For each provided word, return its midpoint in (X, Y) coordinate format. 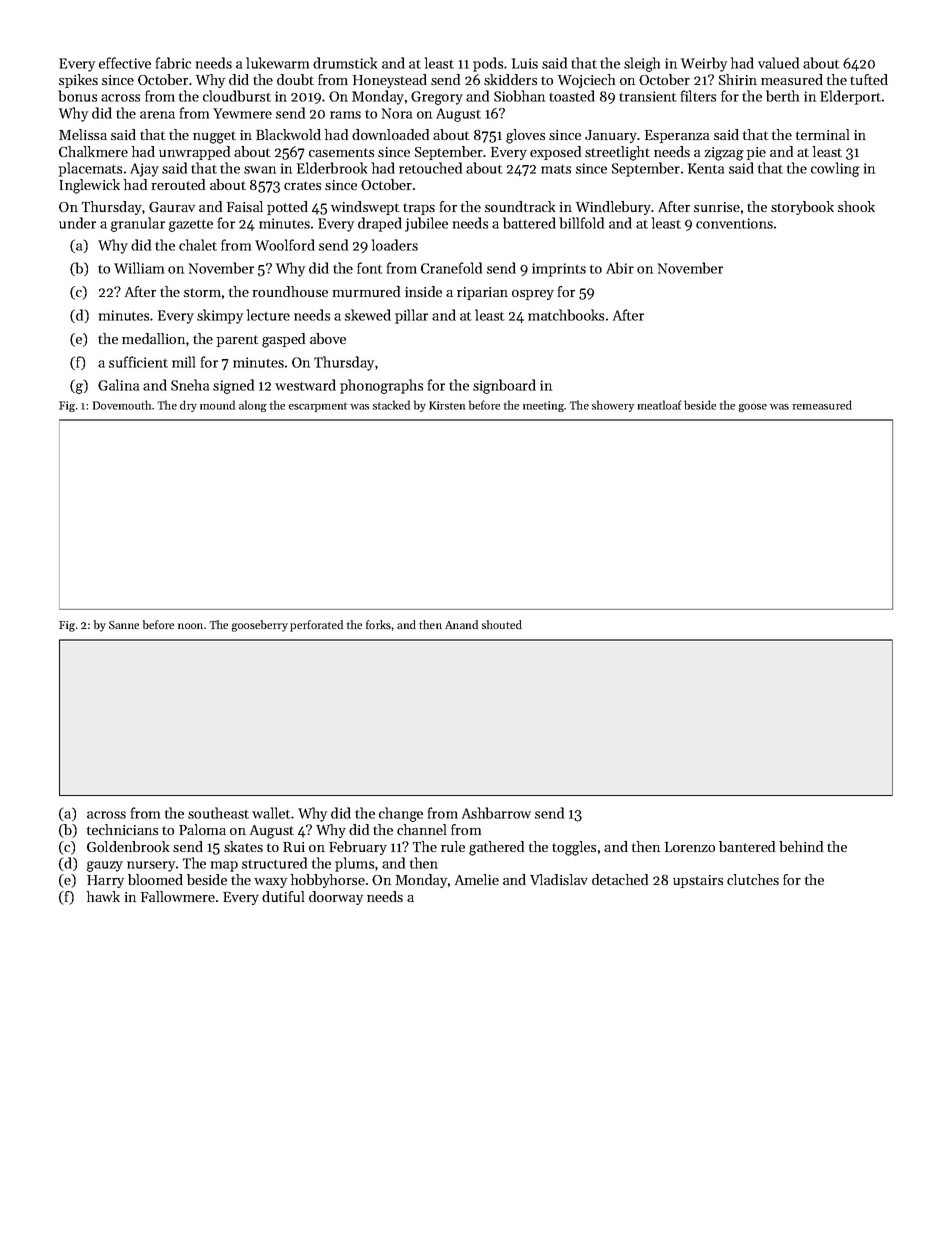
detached (620, 879)
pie (756, 153)
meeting (543, 406)
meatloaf (659, 405)
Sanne (124, 625)
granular (138, 224)
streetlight (617, 153)
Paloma (202, 829)
